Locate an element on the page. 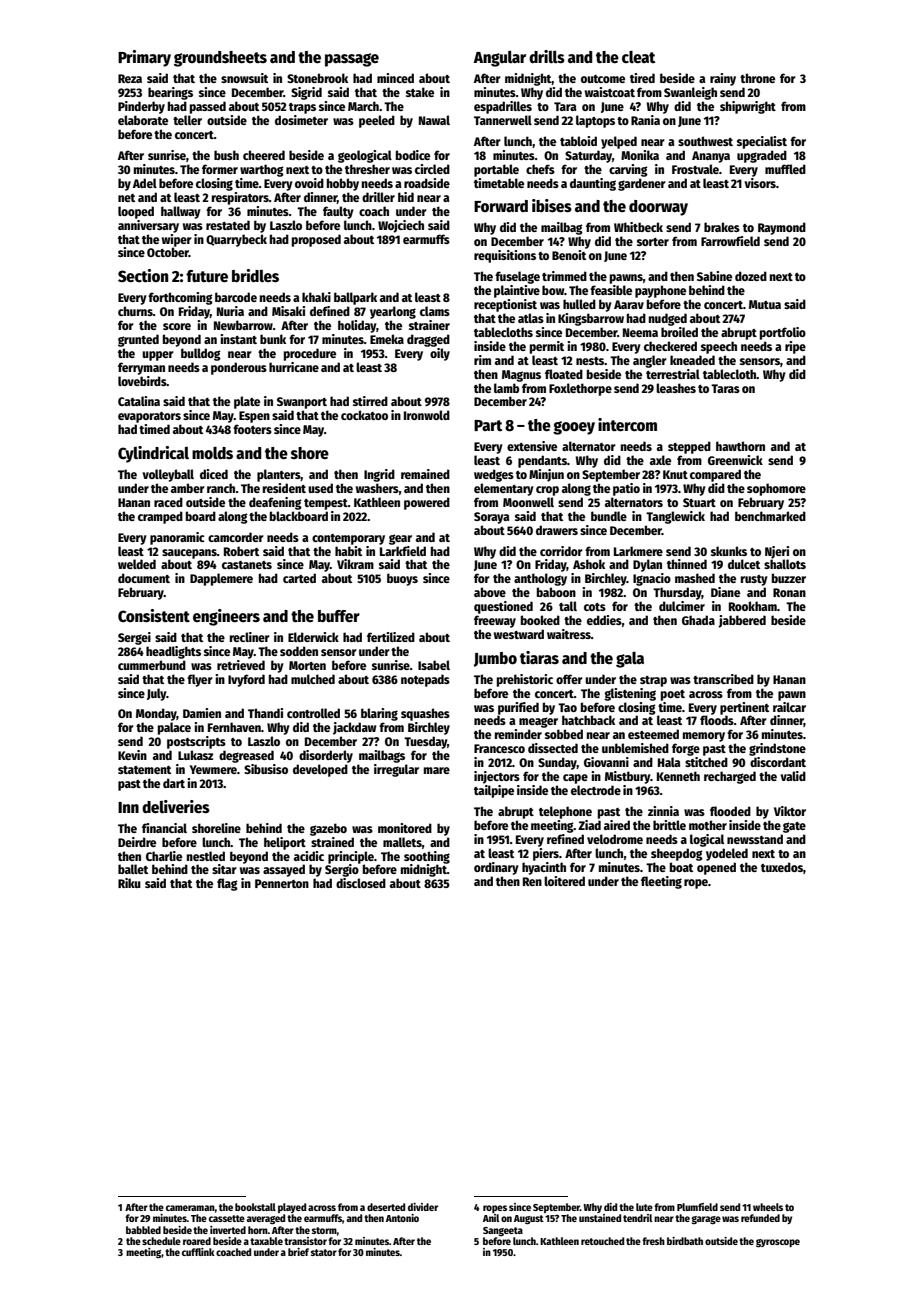 The width and height of the image is (924, 1308). cameraman is located at coordinates (190, 1208).
